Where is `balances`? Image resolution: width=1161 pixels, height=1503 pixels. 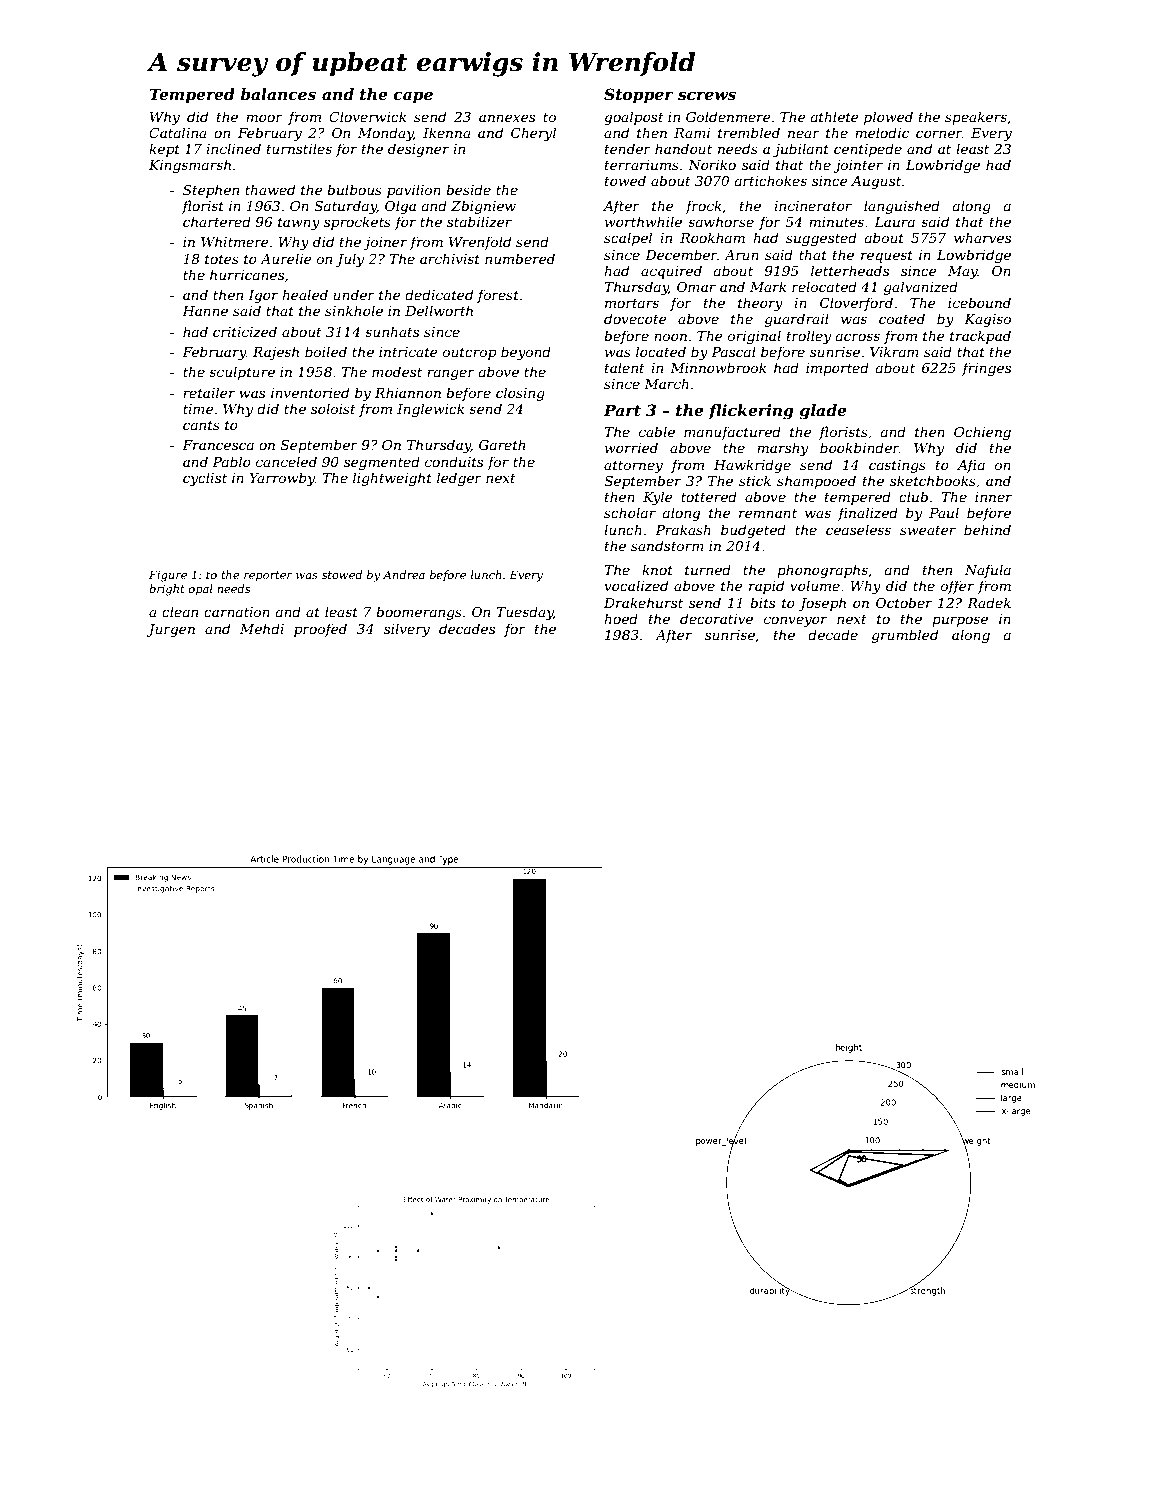
balances is located at coordinates (278, 94).
